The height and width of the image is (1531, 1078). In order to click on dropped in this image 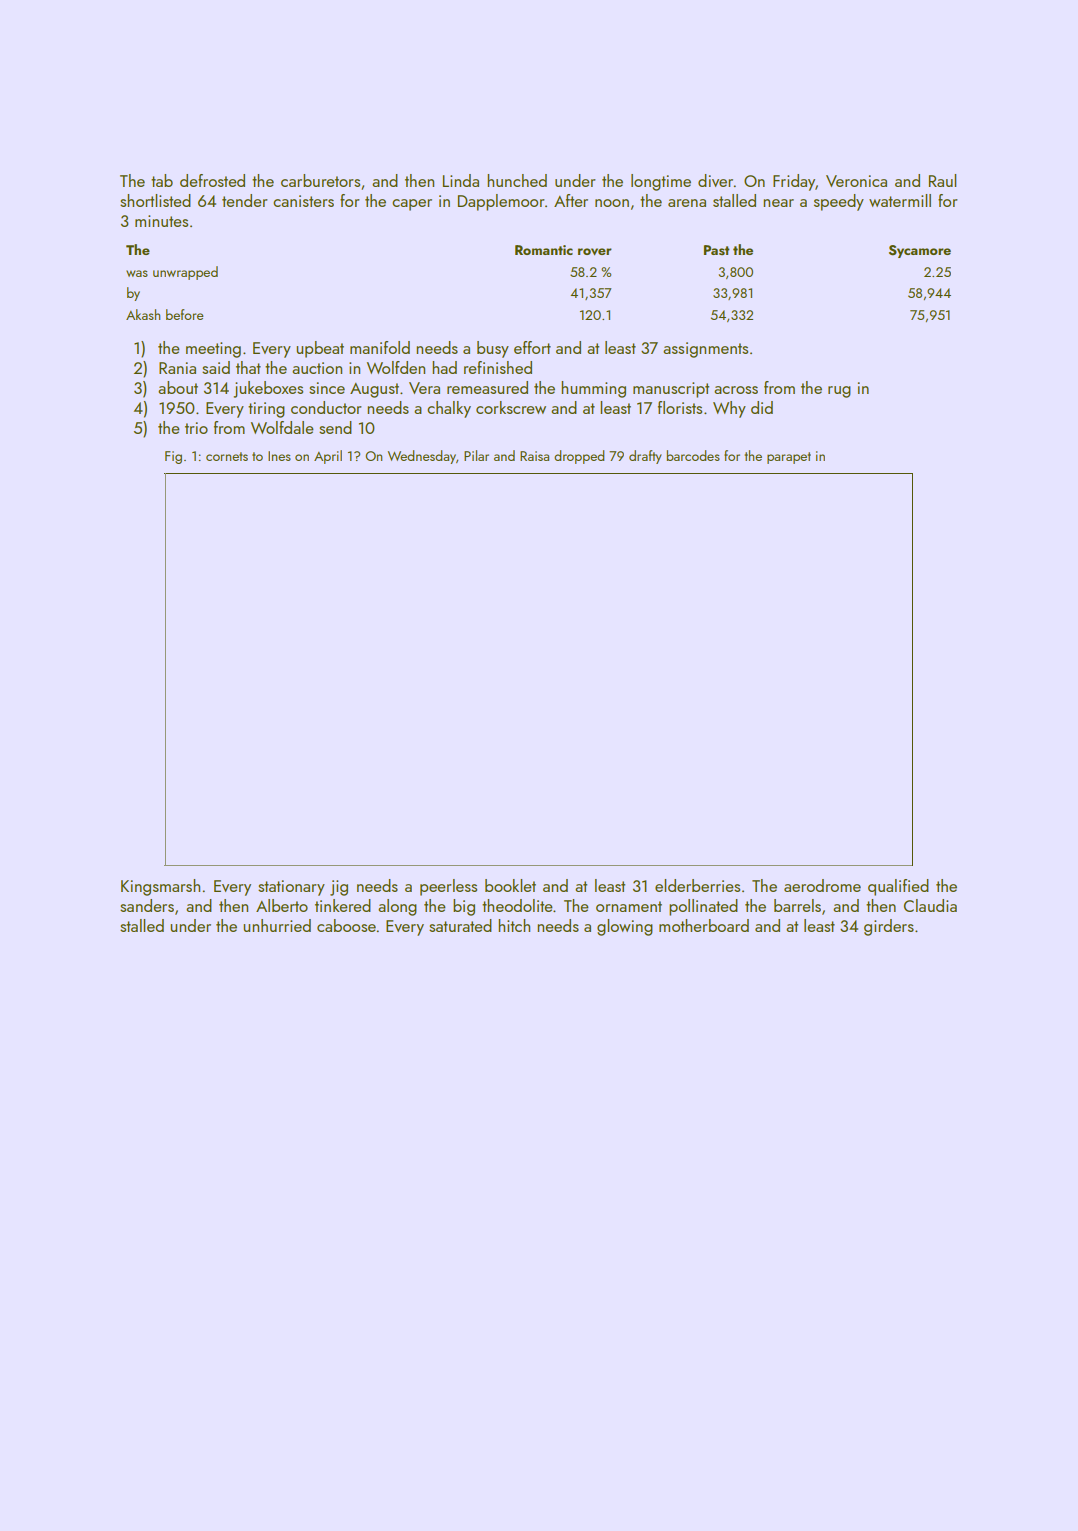, I will do `click(579, 457)`.
